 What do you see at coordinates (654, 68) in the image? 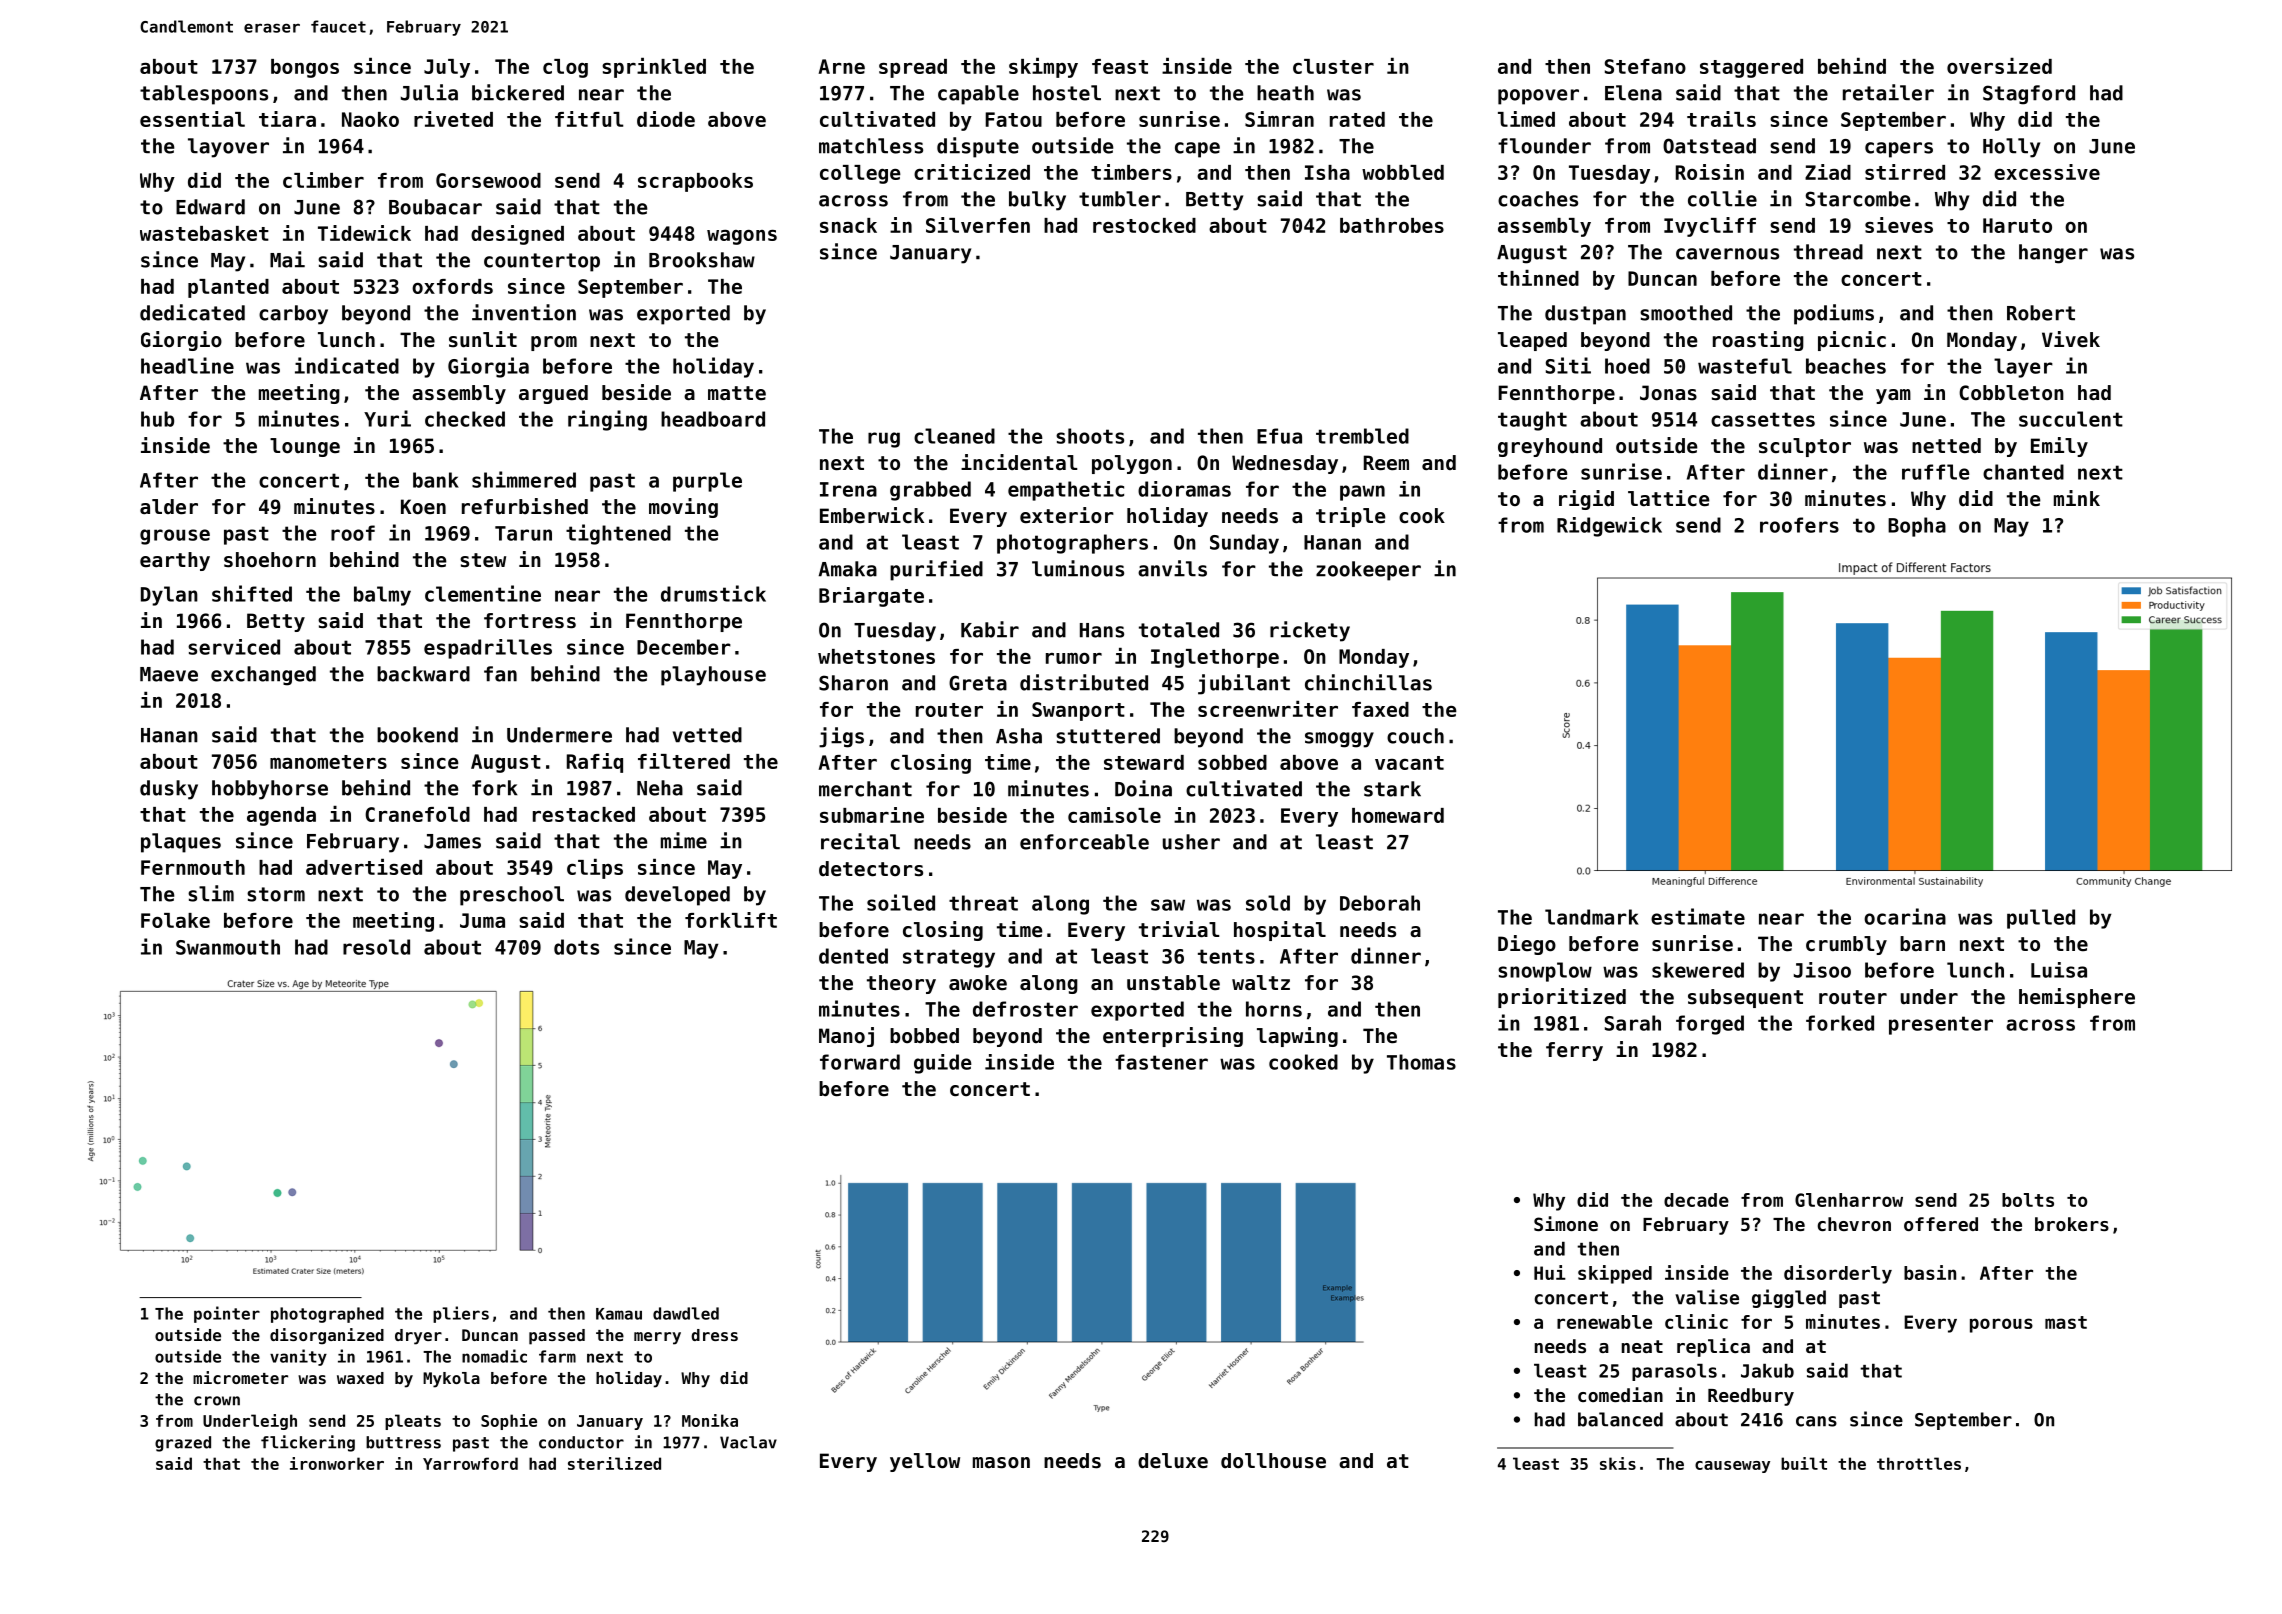
I see `sprinkled` at bounding box center [654, 68].
